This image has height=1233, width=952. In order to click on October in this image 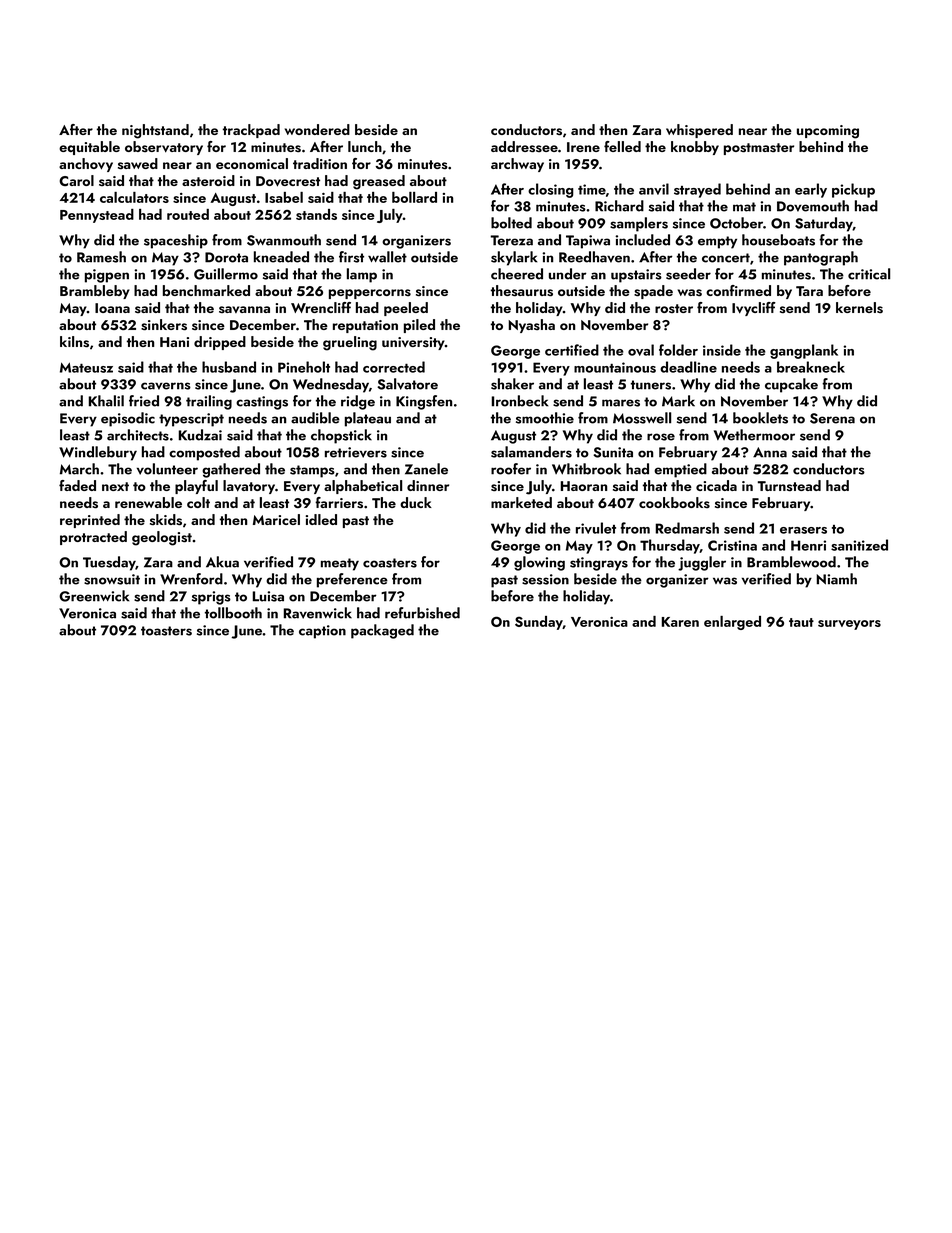, I will do `click(736, 223)`.
